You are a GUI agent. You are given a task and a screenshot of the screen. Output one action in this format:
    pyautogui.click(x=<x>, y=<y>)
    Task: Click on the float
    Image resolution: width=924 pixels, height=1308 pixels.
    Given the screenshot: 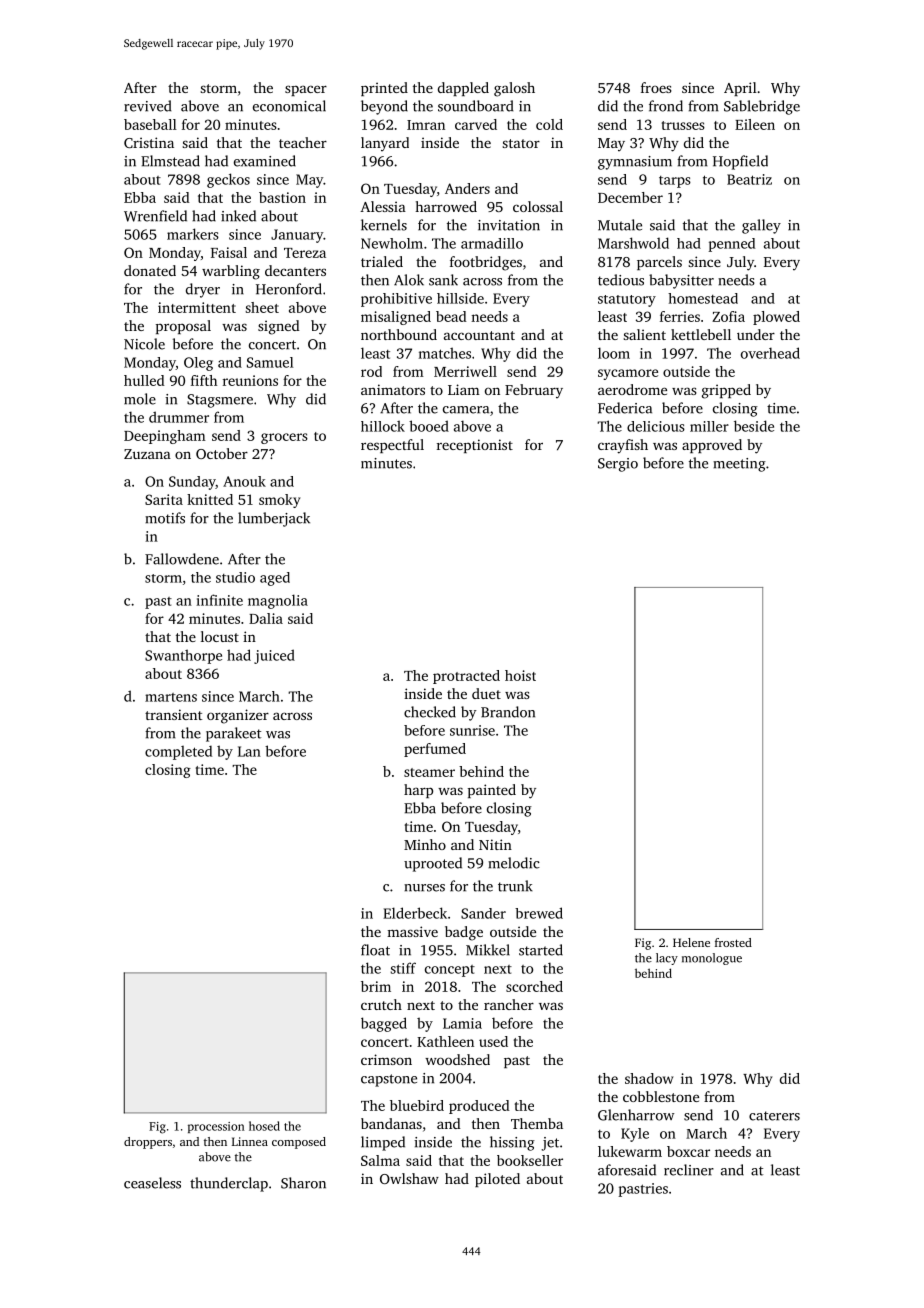 What is the action you would take?
    pyautogui.click(x=375, y=950)
